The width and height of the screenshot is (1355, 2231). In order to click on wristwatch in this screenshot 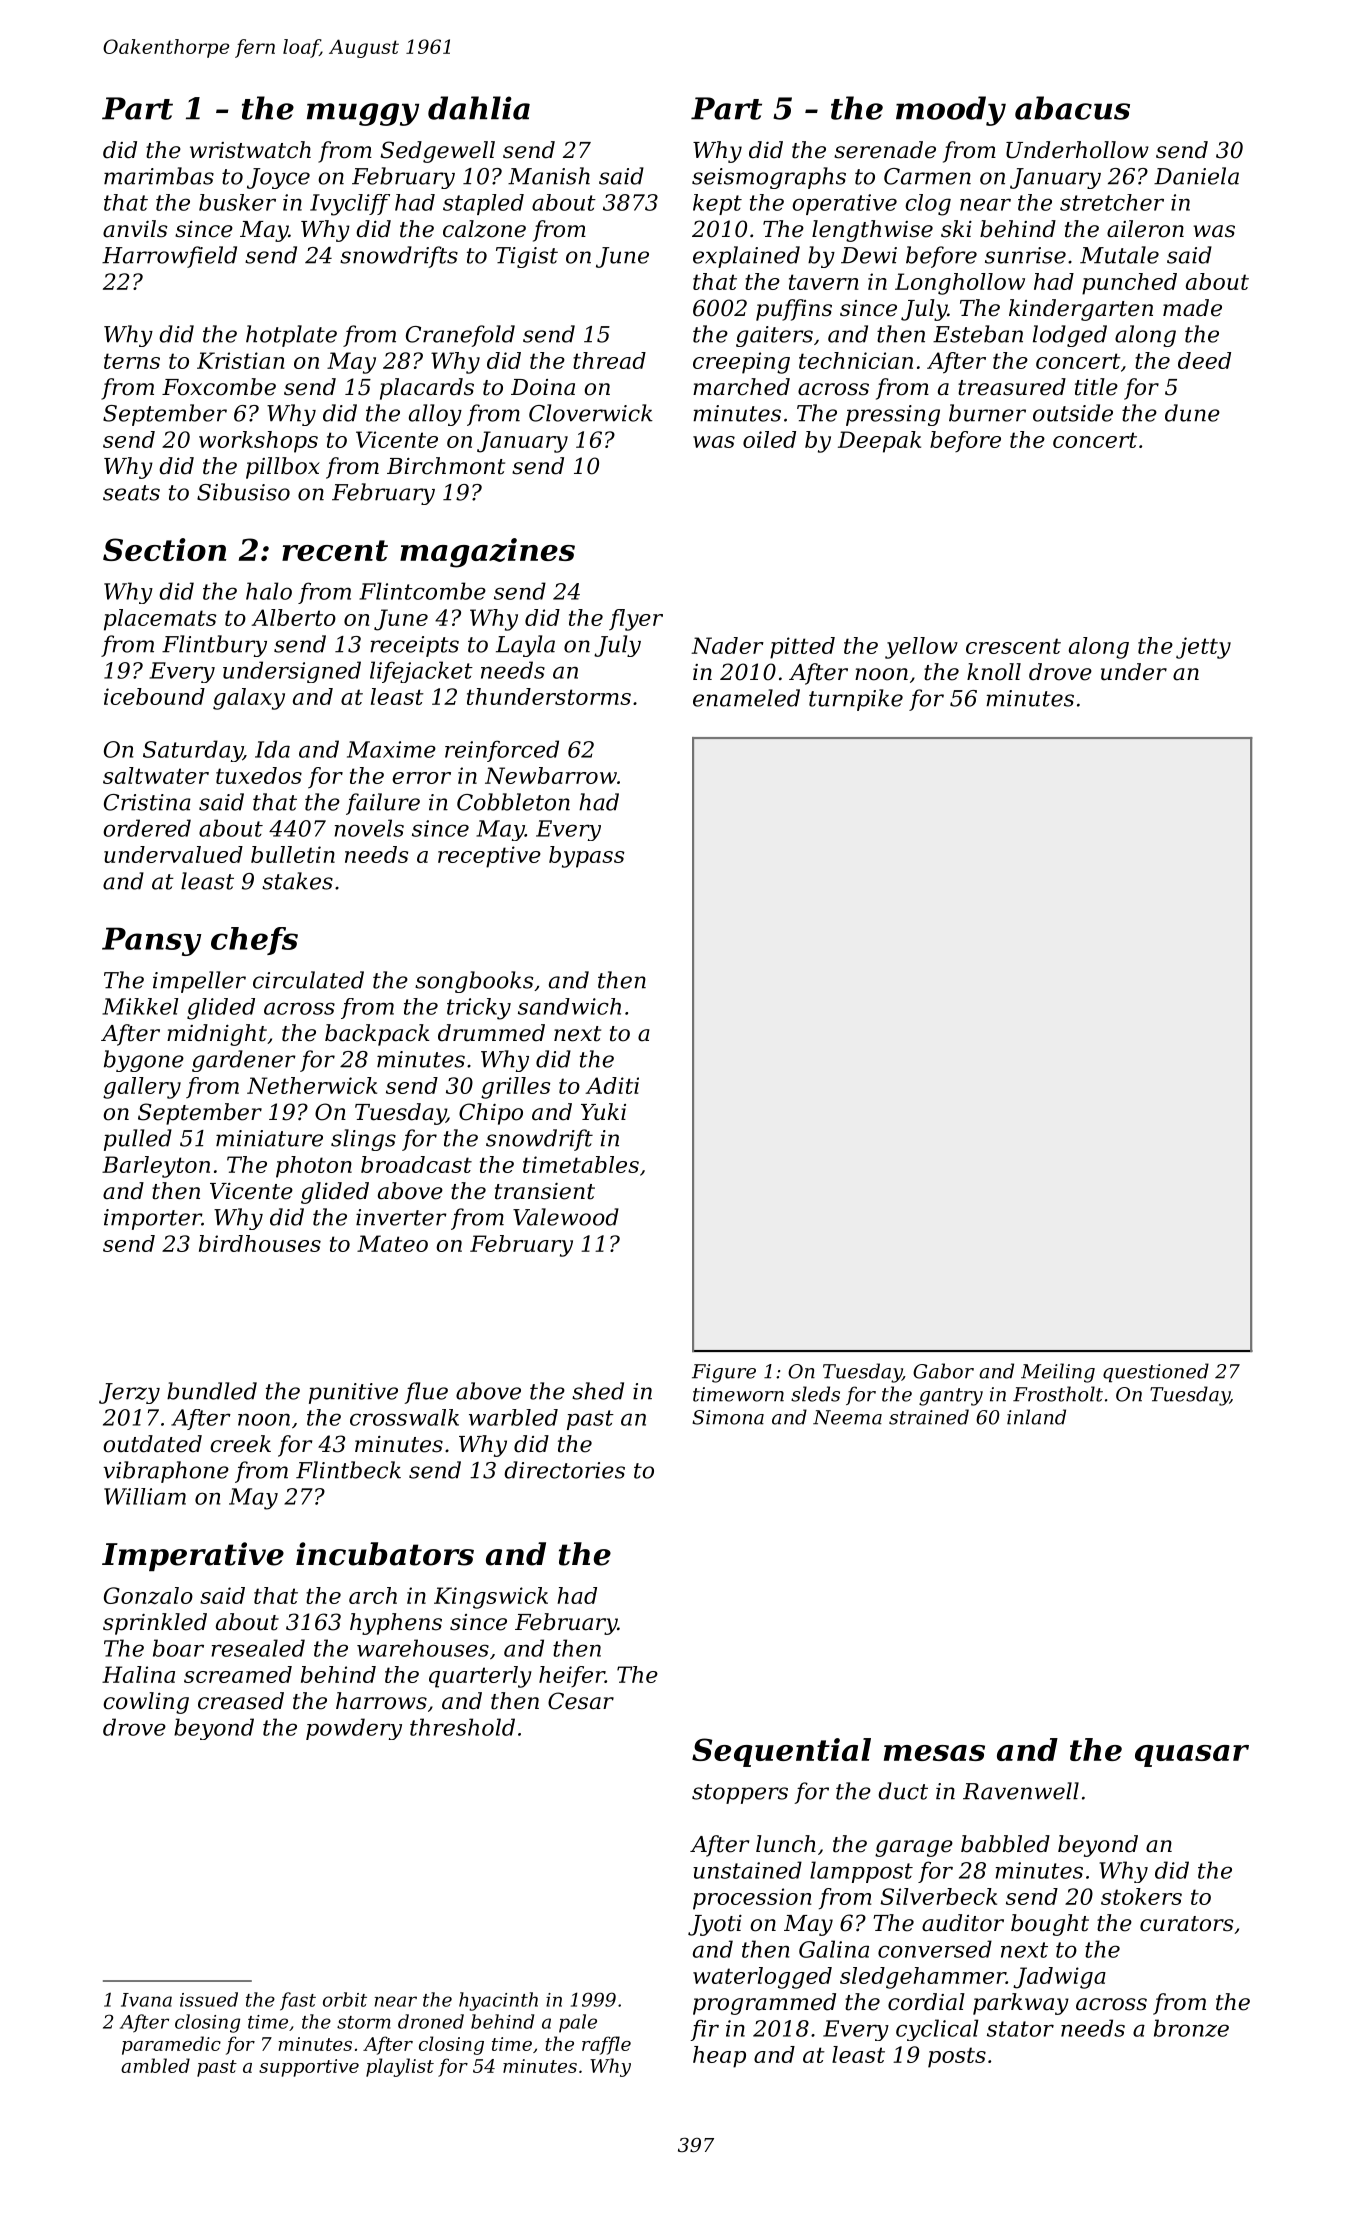, I will do `click(250, 150)`.
